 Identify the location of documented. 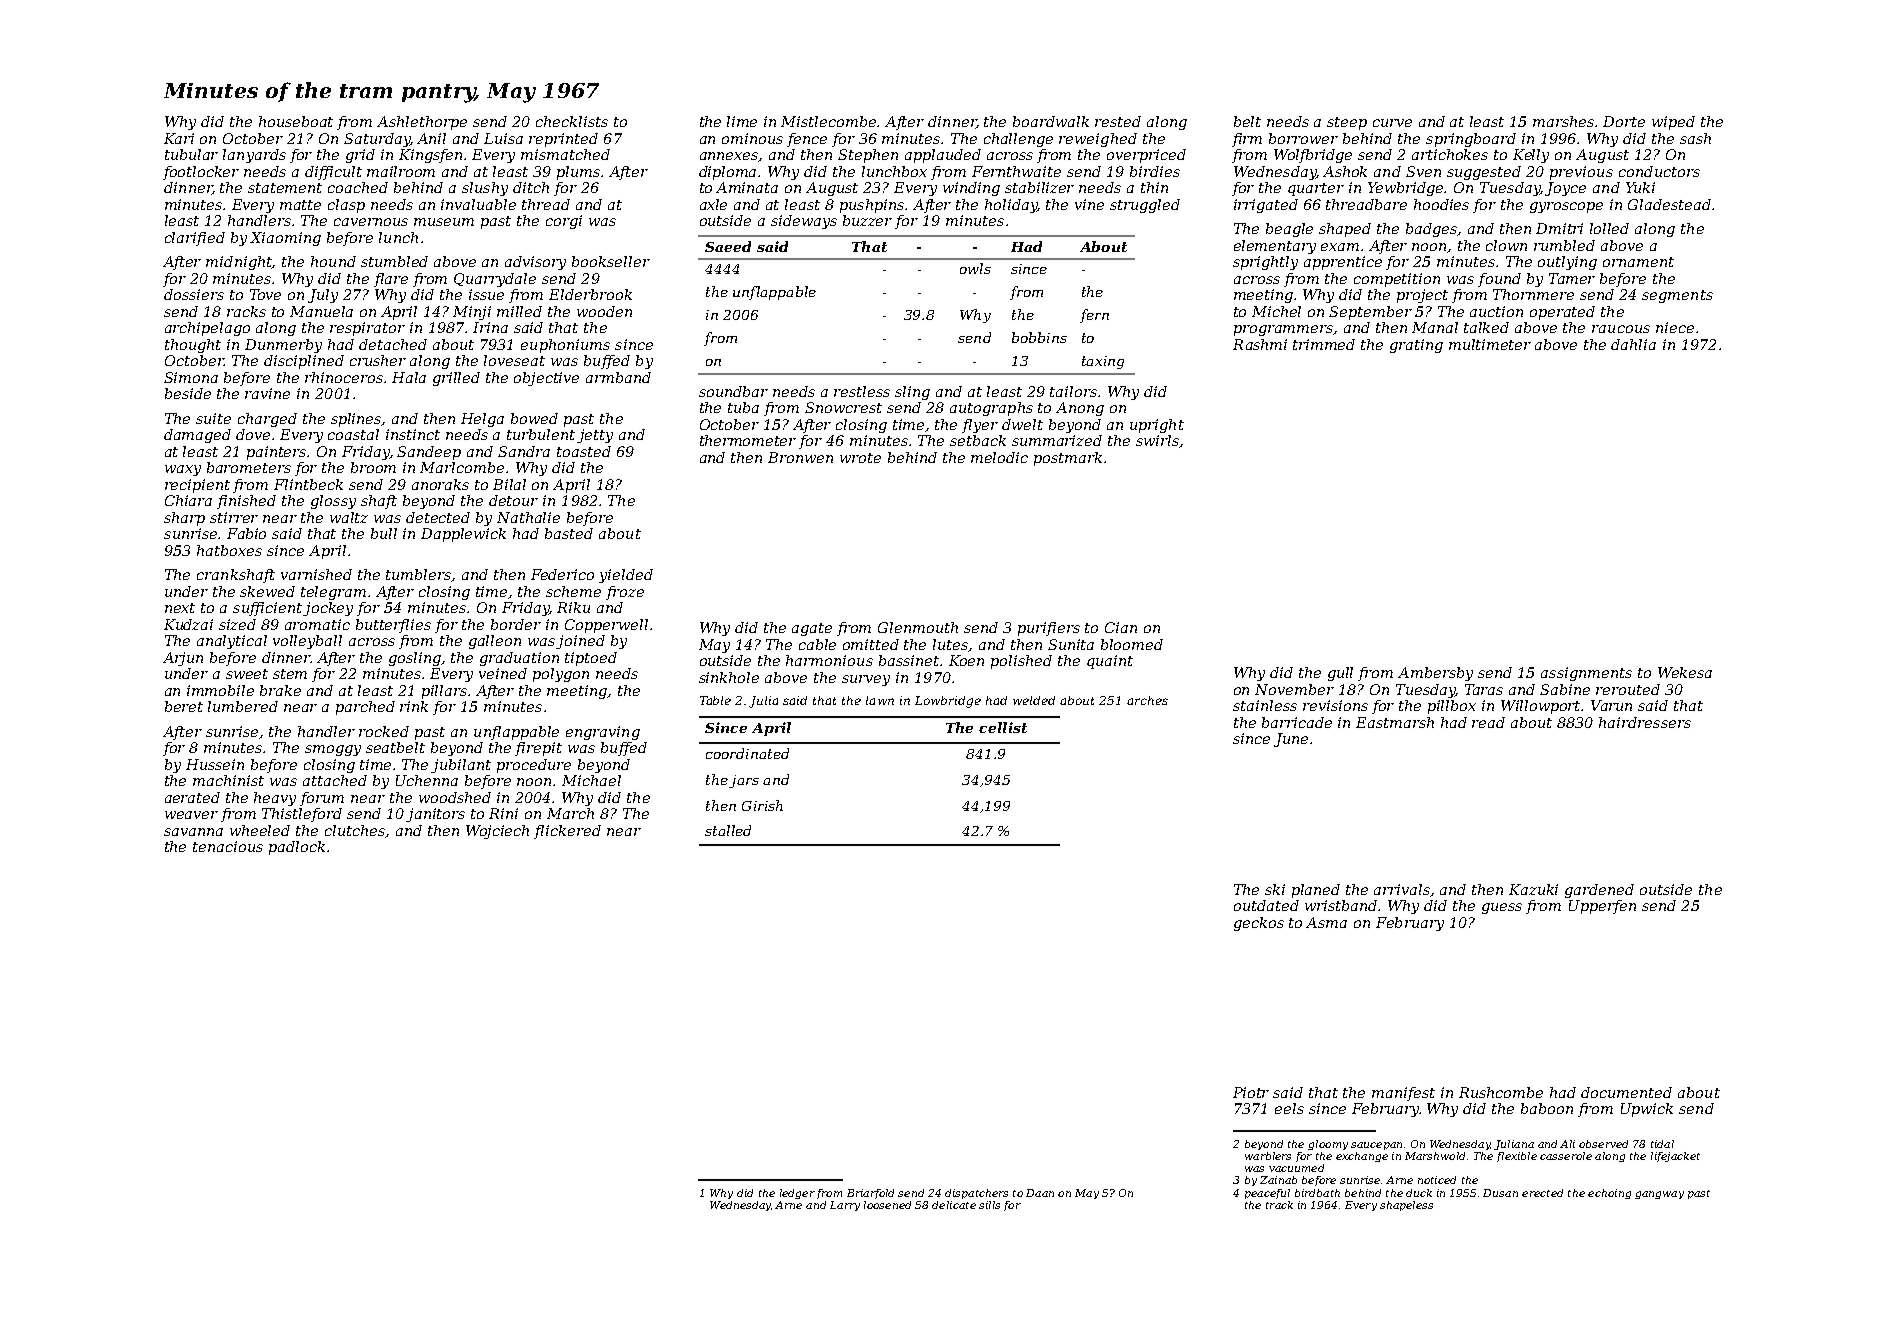
(1626, 1092).
